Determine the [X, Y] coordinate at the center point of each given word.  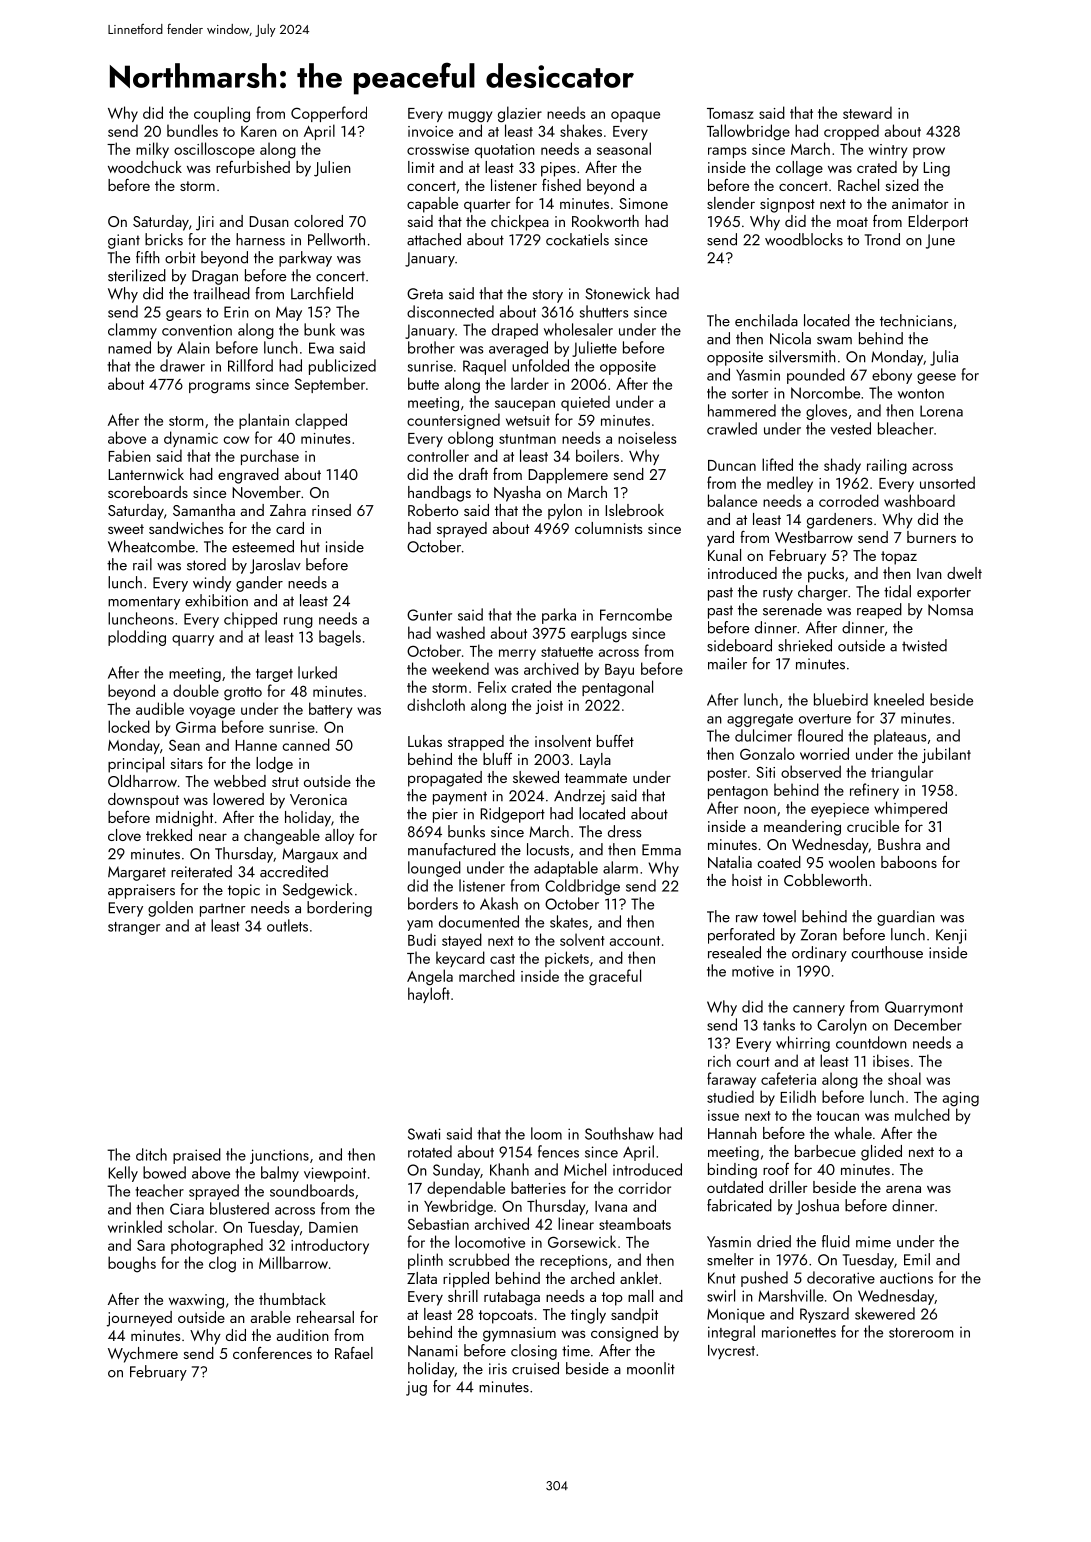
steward [867, 112]
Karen [259, 131]
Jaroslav [275, 566]
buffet [615, 740]
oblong [470, 439]
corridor [645, 1187]
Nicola [790, 338]
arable [271, 1317]
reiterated [201, 871]
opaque [635, 116]
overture [825, 719]
